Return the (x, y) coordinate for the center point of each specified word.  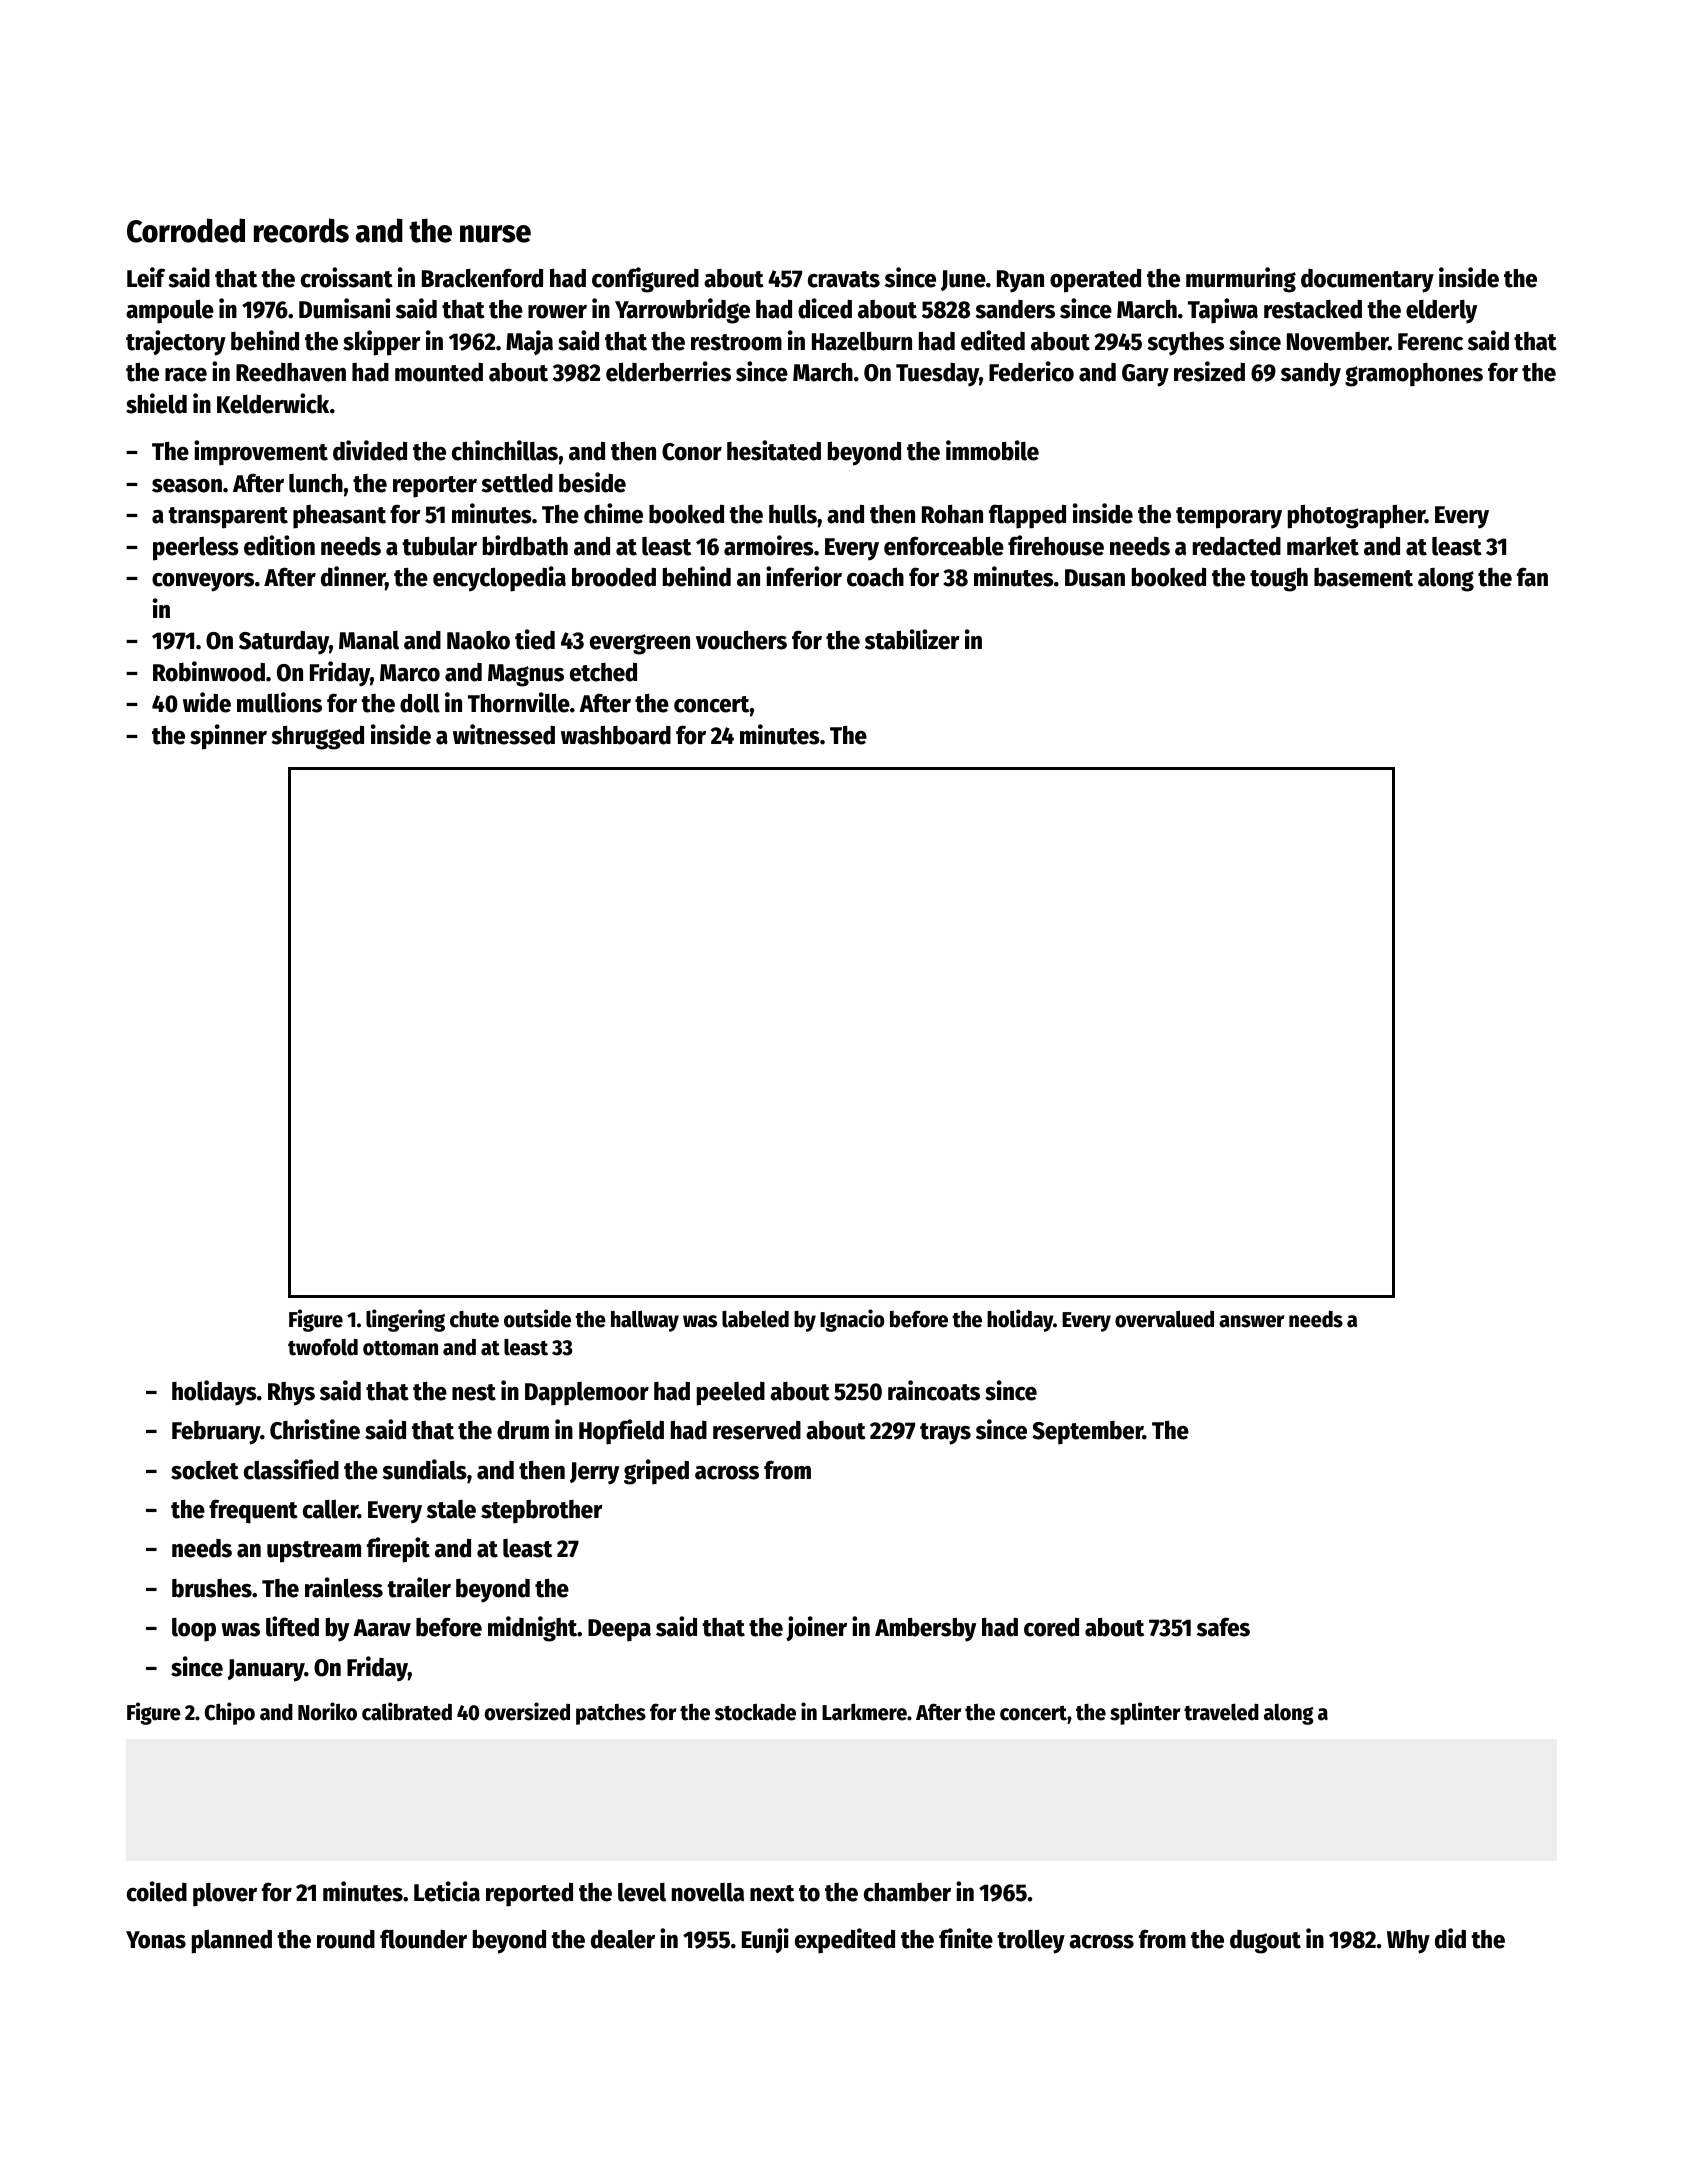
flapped (1027, 516)
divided (370, 450)
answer (1251, 1321)
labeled (755, 1319)
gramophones (1414, 375)
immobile (992, 450)
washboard (616, 735)
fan (1532, 577)
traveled (1221, 1712)
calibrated (407, 1711)
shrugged (317, 737)
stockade (755, 1712)
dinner (353, 578)
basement (1363, 577)
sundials (424, 1469)
